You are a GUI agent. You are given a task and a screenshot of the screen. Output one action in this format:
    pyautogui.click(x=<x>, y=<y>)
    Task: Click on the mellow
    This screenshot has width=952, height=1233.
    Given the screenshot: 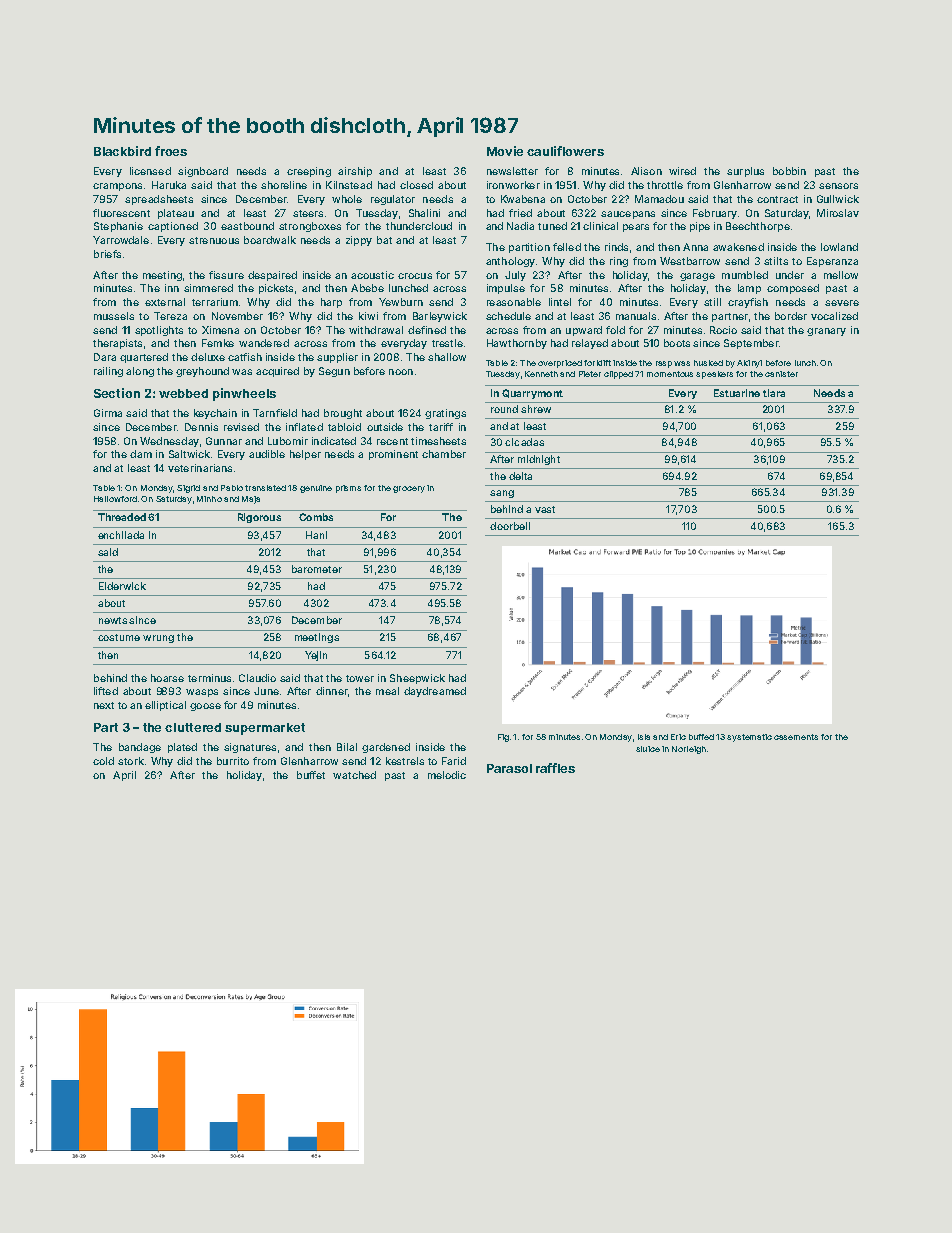 What is the action you would take?
    pyautogui.click(x=841, y=275)
